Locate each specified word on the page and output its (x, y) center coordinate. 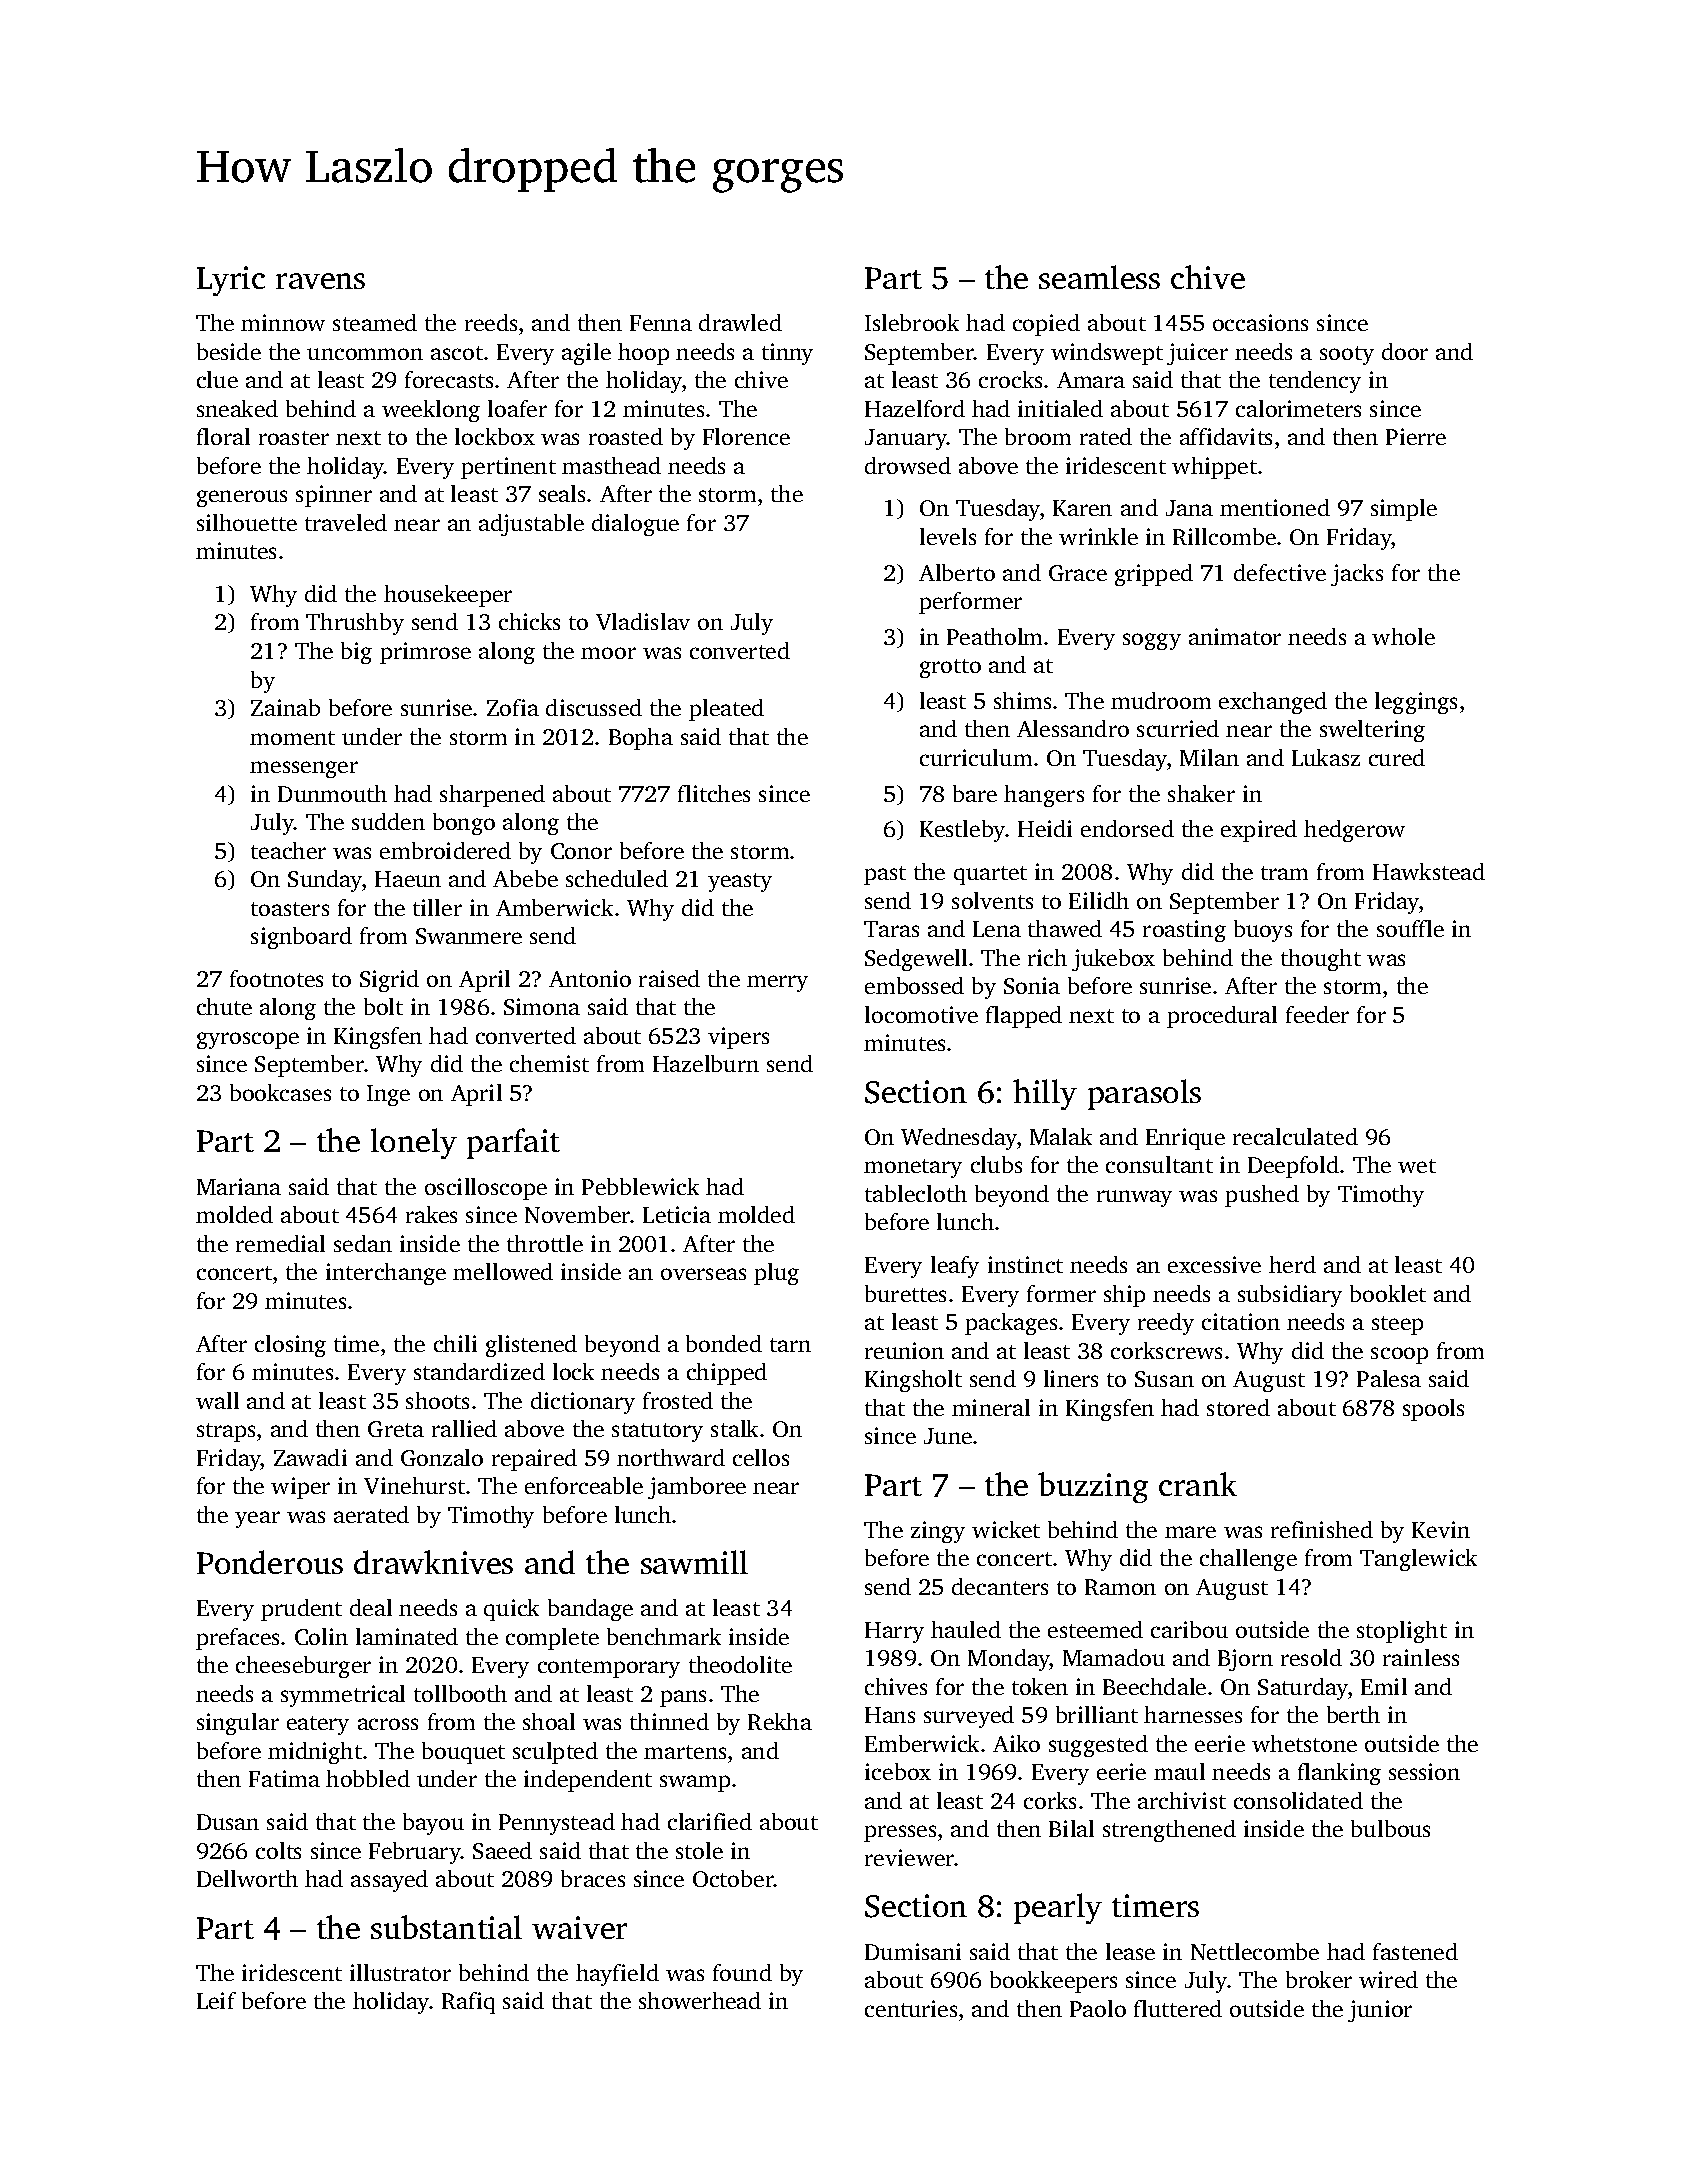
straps (226, 1432)
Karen (1082, 508)
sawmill (694, 1562)
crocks (1010, 379)
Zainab (285, 707)
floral (223, 436)
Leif (216, 2000)
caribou (1189, 1629)
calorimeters (1298, 408)
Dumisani (913, 1951)
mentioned (1275, 507)
